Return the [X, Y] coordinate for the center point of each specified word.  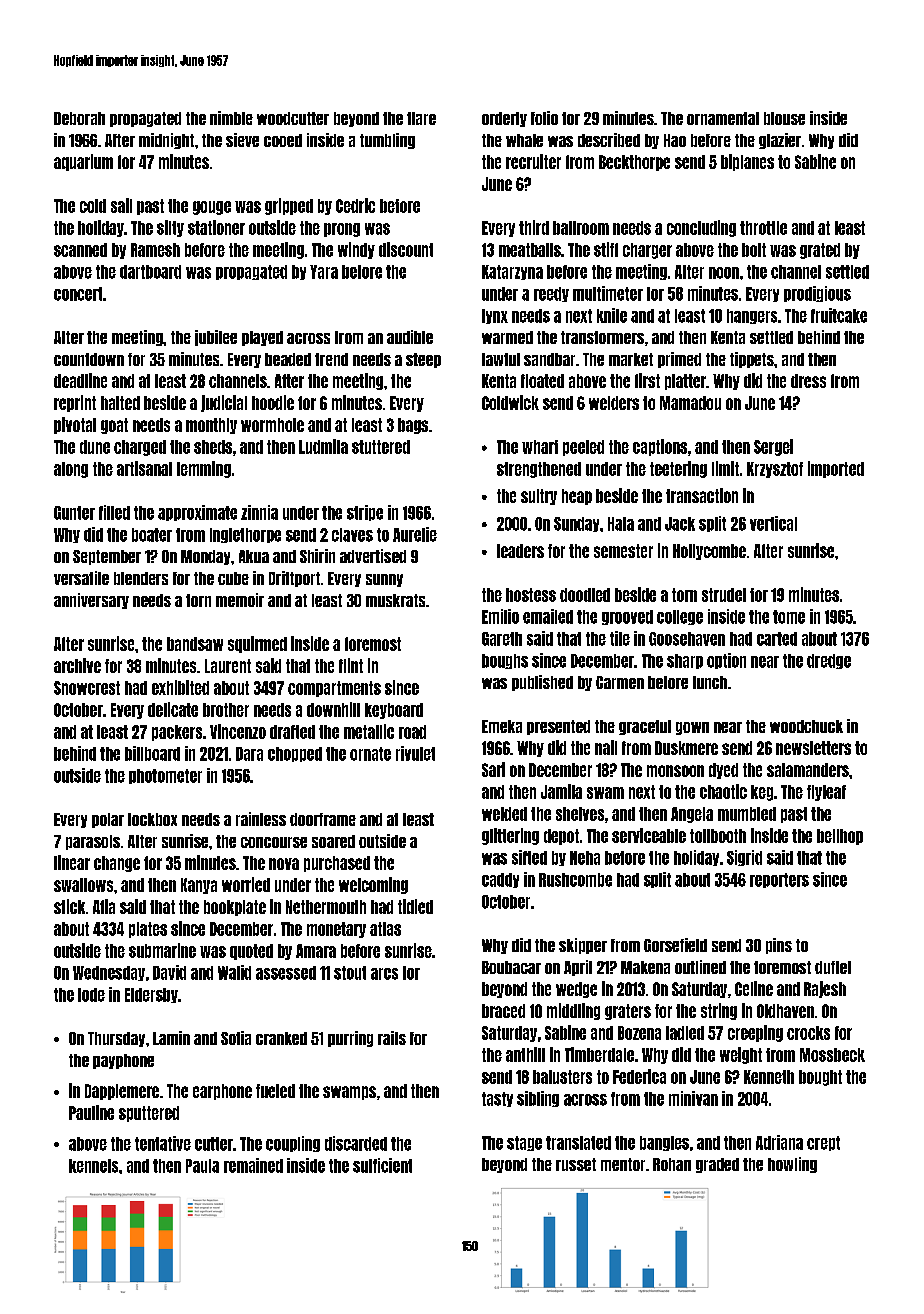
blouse [784, 118]
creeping [755, 1033]
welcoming [373, 885]
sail [121, 205]
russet [576, 1164]
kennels [93, 1166]
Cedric [355, 205]
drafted [292, 732]
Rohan [672, 1164]
